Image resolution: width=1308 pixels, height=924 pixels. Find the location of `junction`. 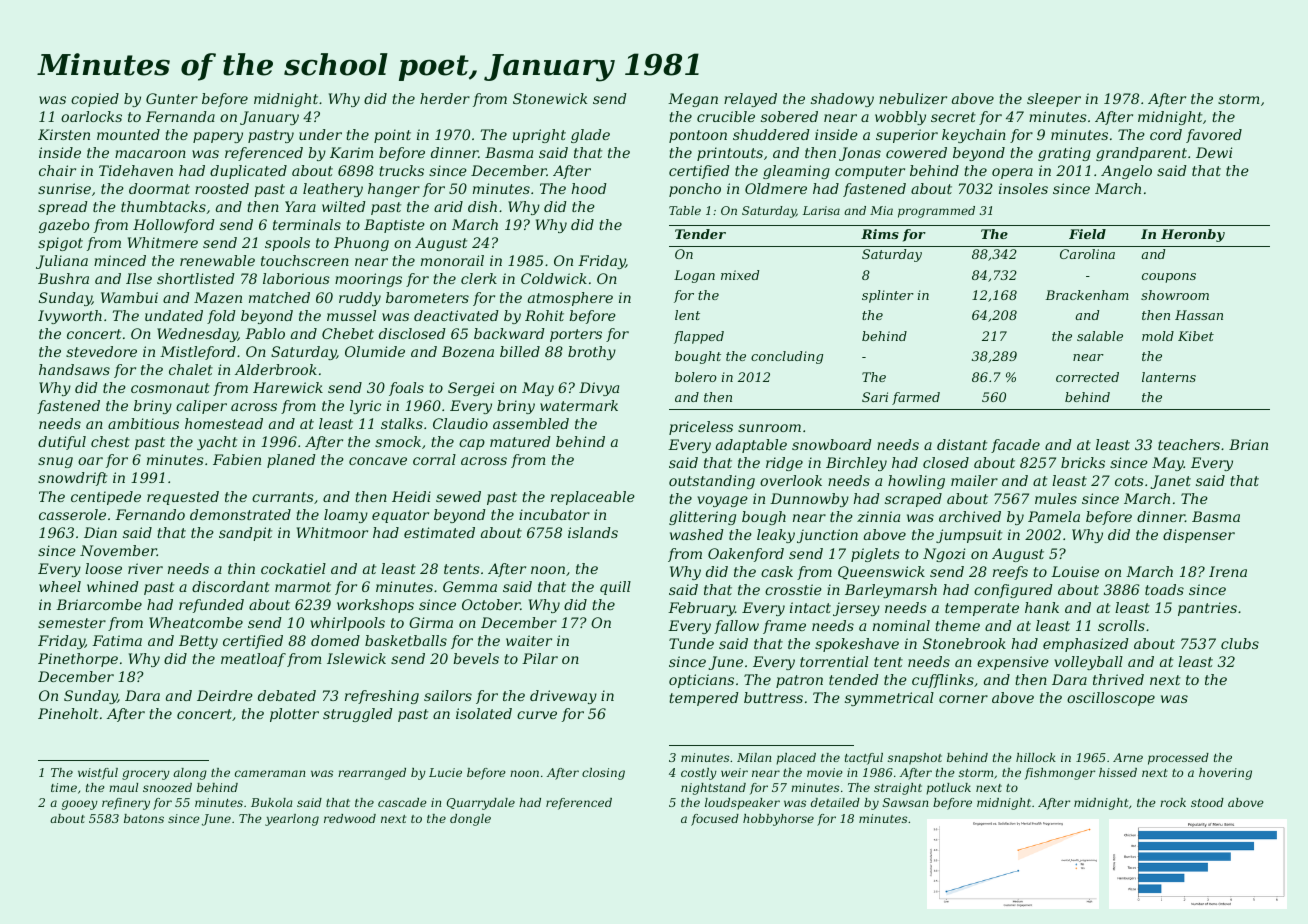

junction is located at coordinates (827, 536).
